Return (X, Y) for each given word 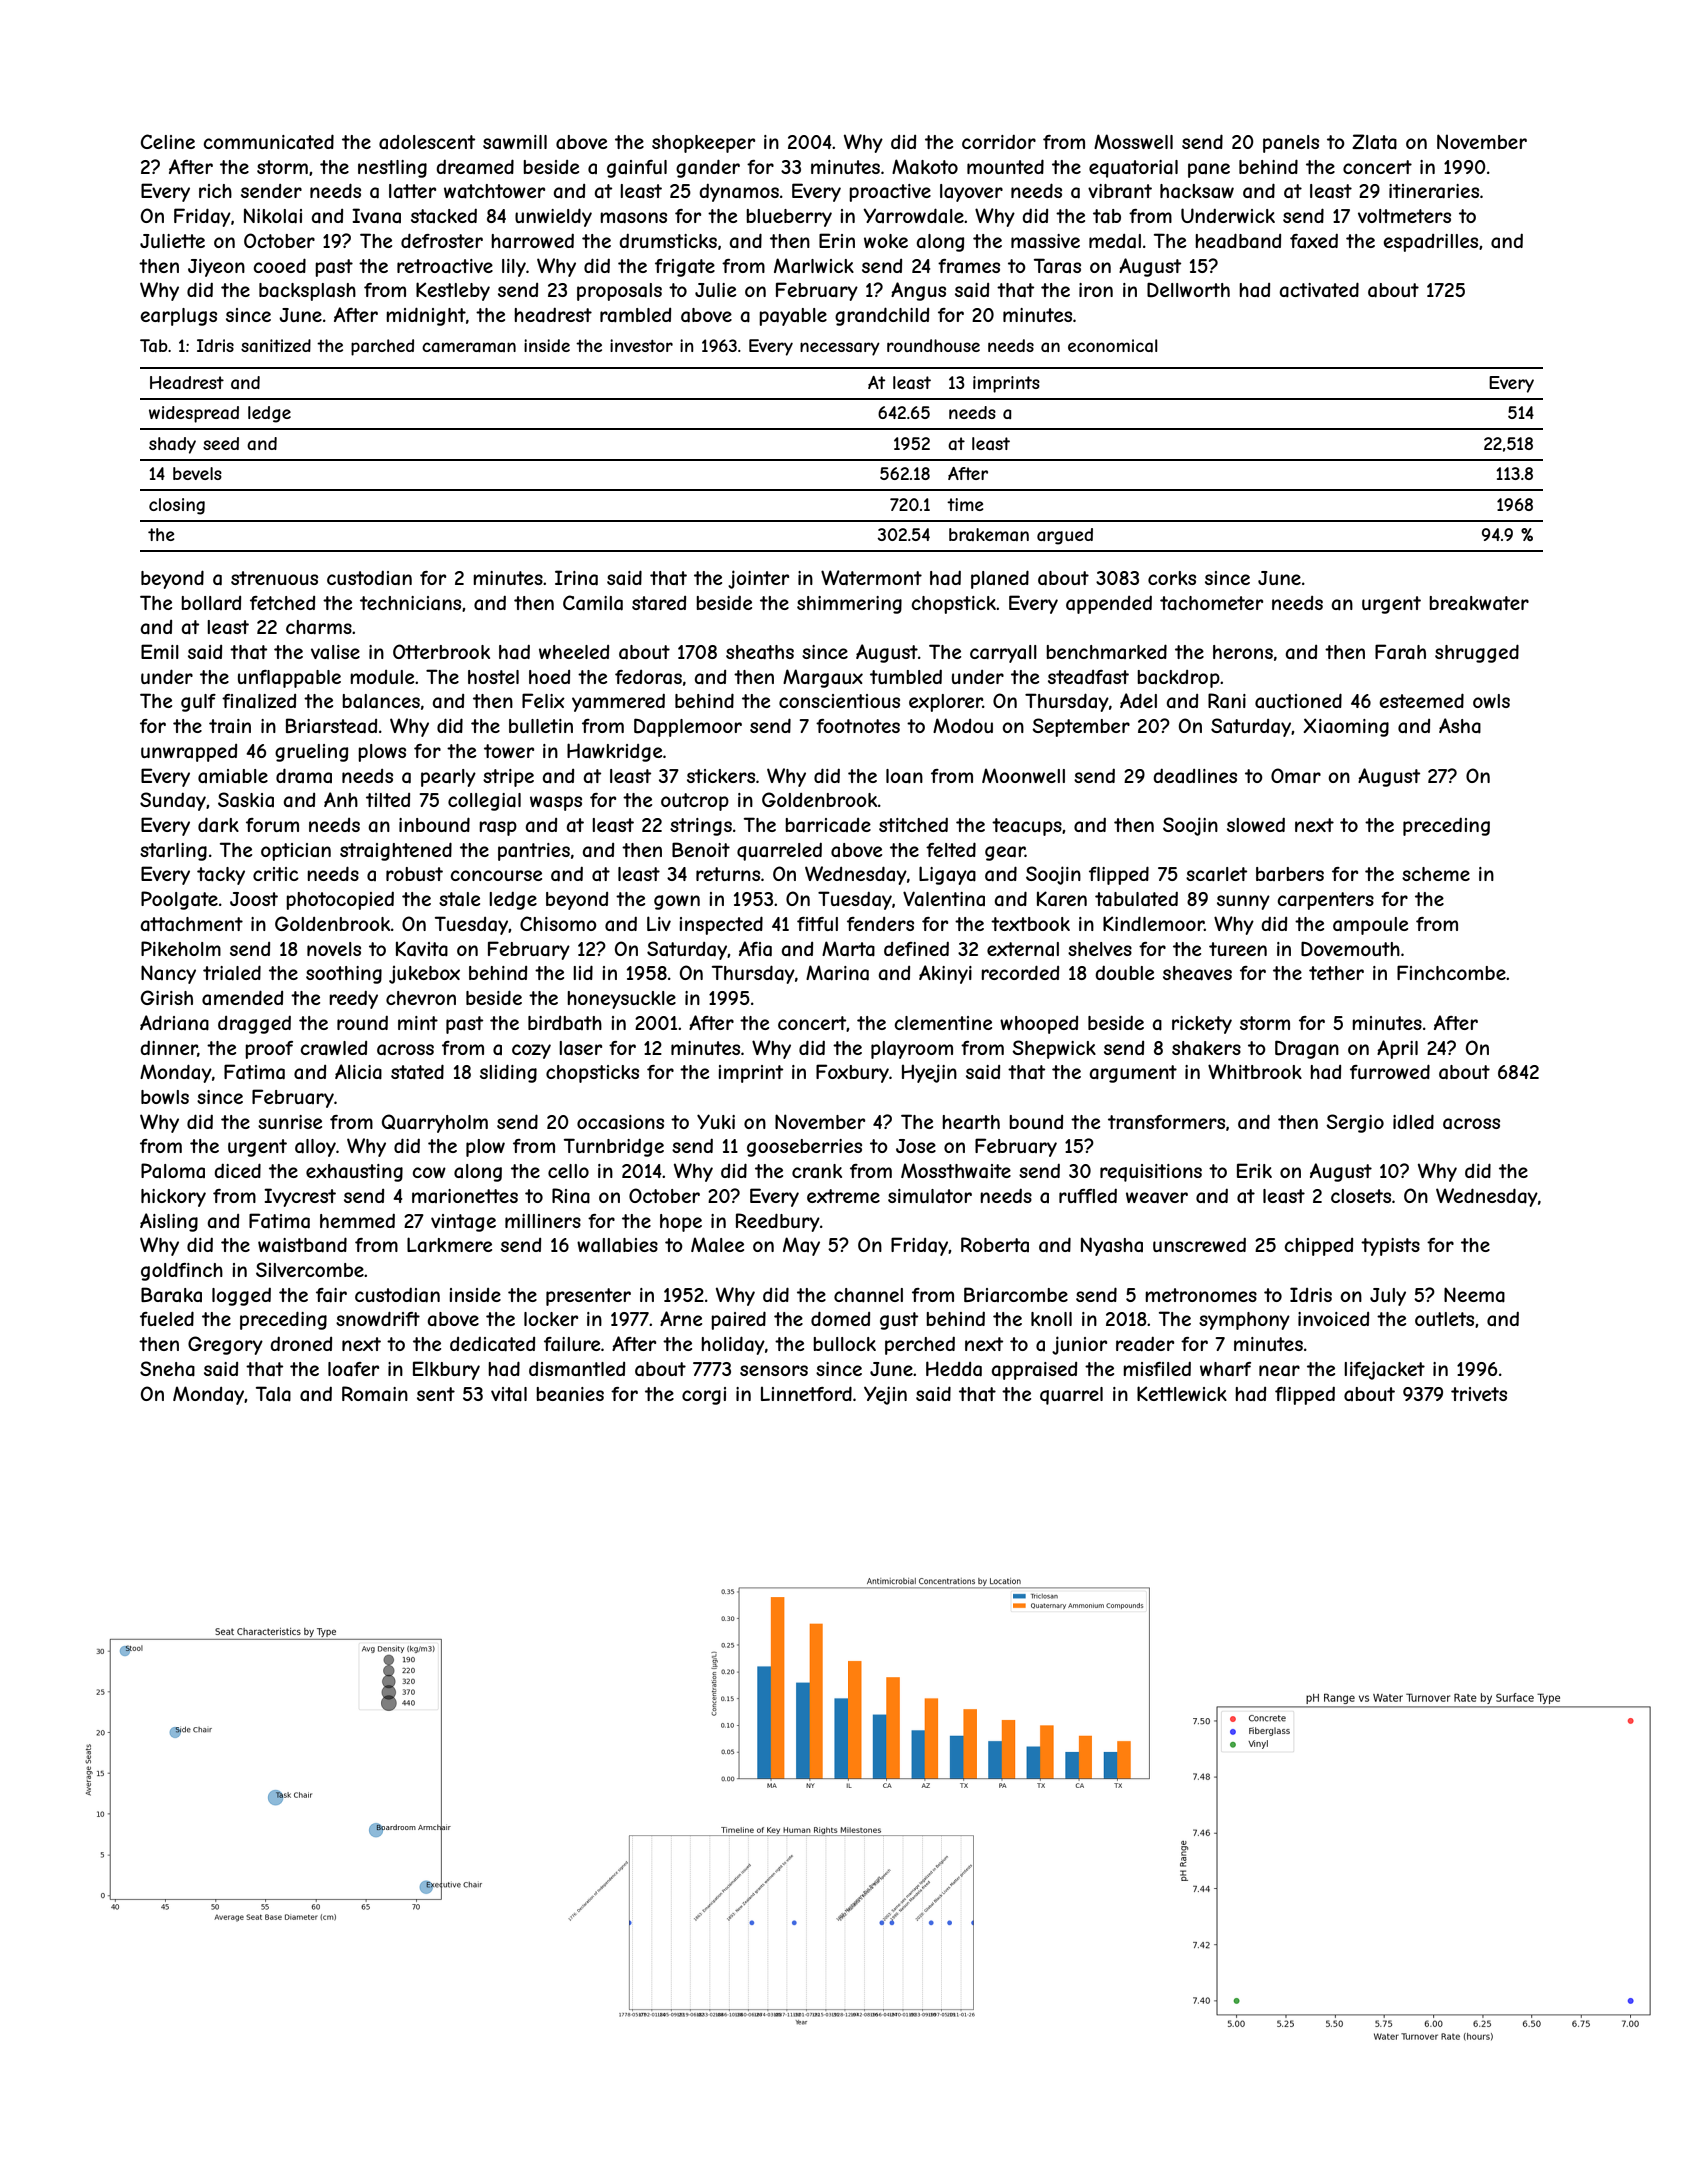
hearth (971, 1122)
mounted (1005, 166)
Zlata (1374, 142)
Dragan (1307, 1049)
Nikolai (273, 216)
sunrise (290, 1122)
